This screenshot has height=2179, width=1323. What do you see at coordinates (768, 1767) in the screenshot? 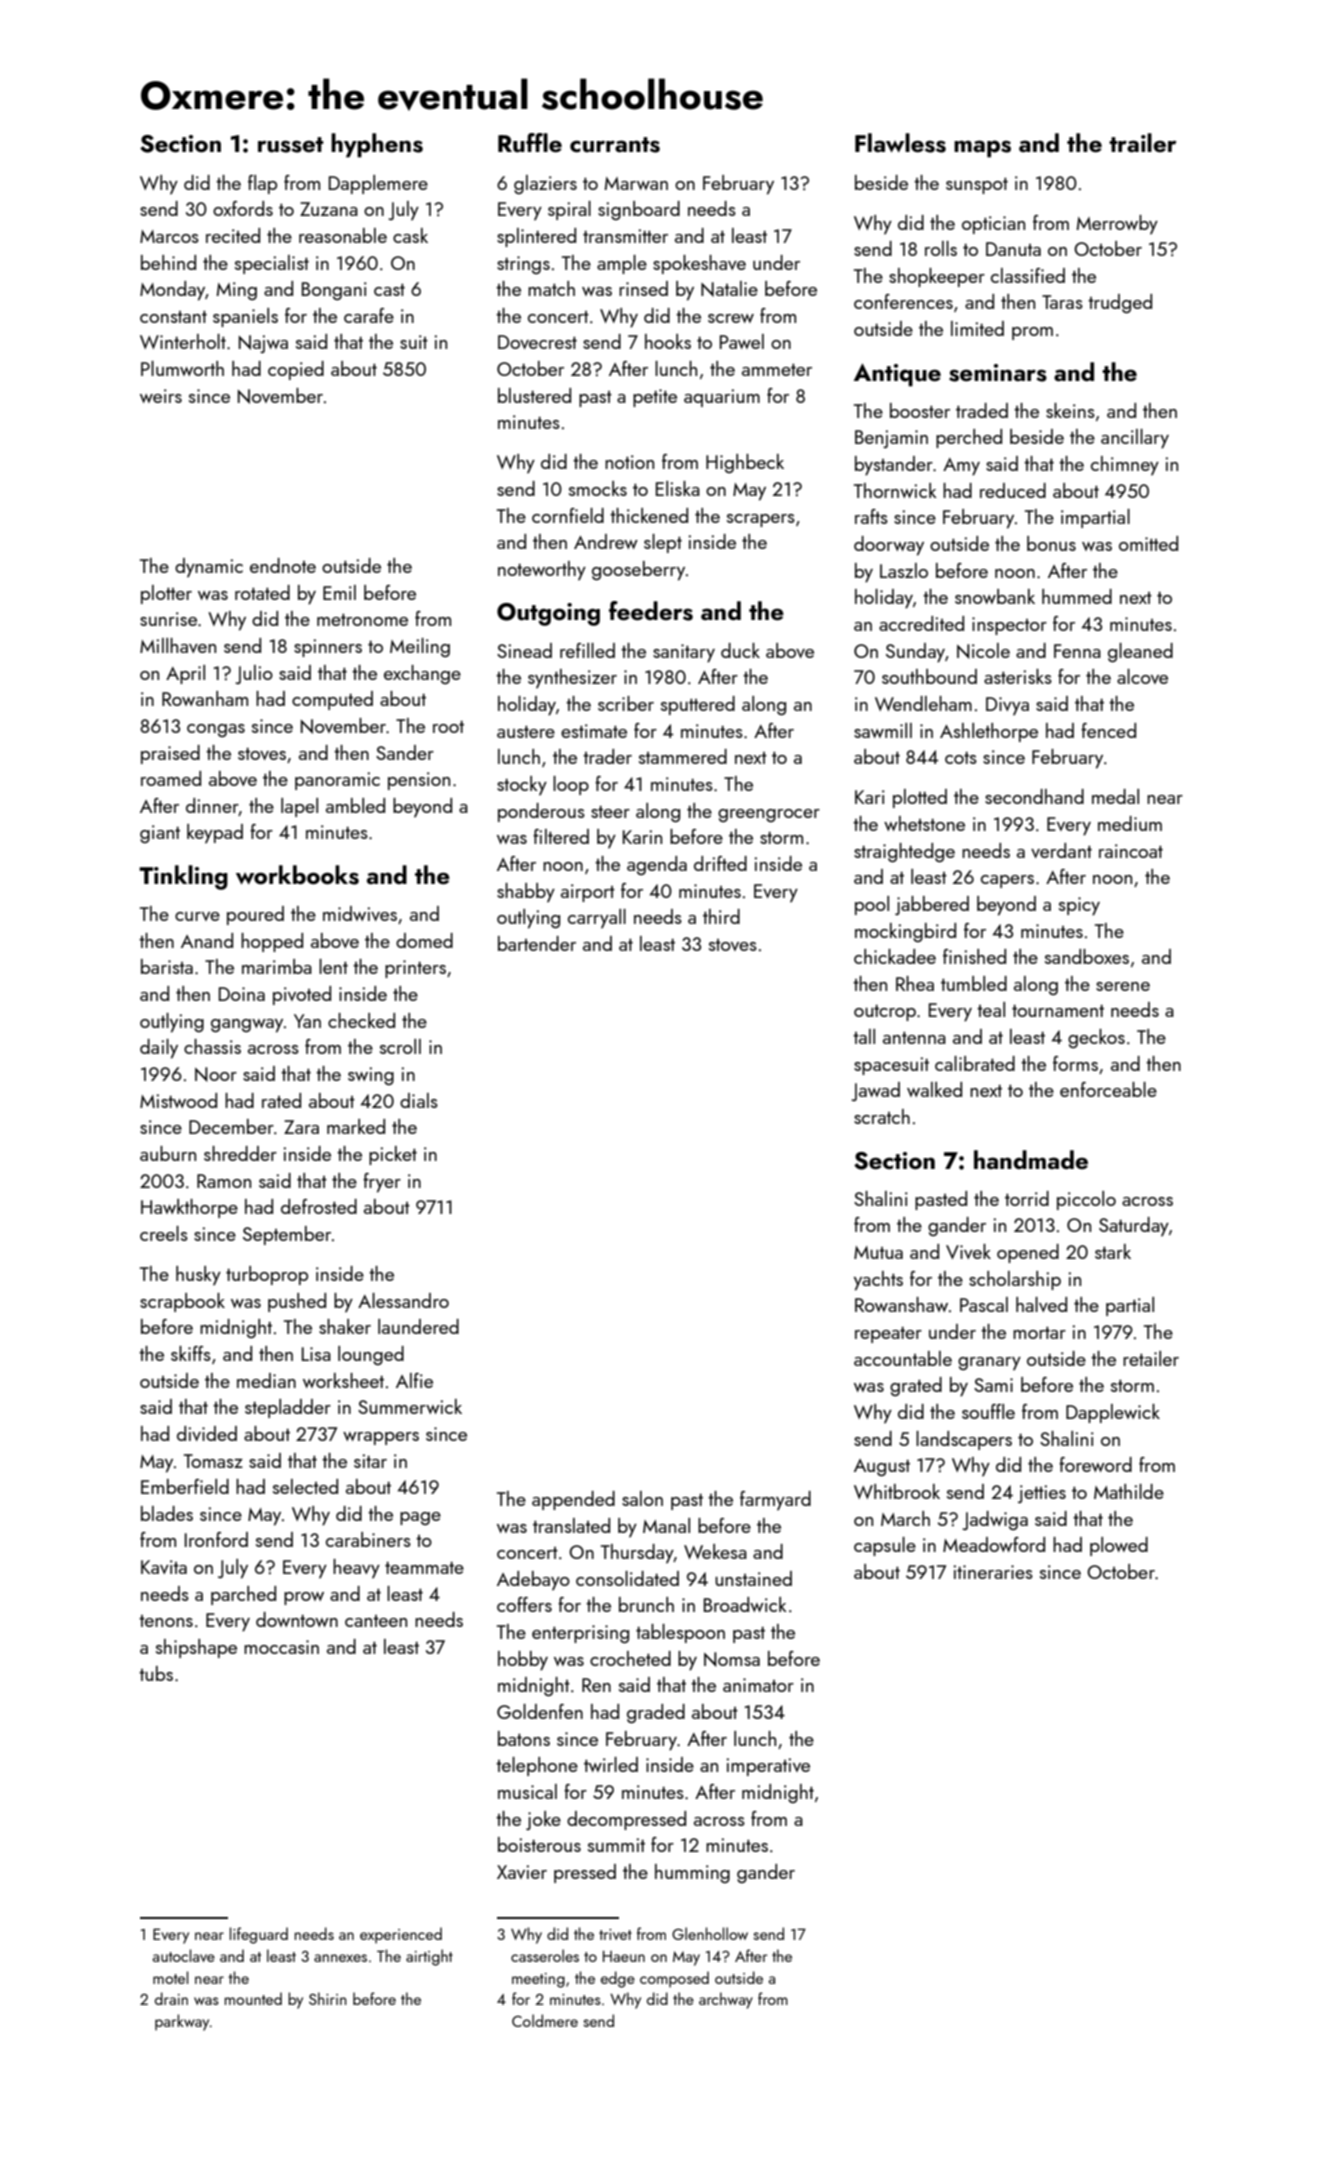
I see `imperative` at bounding box center [768, 1767].
